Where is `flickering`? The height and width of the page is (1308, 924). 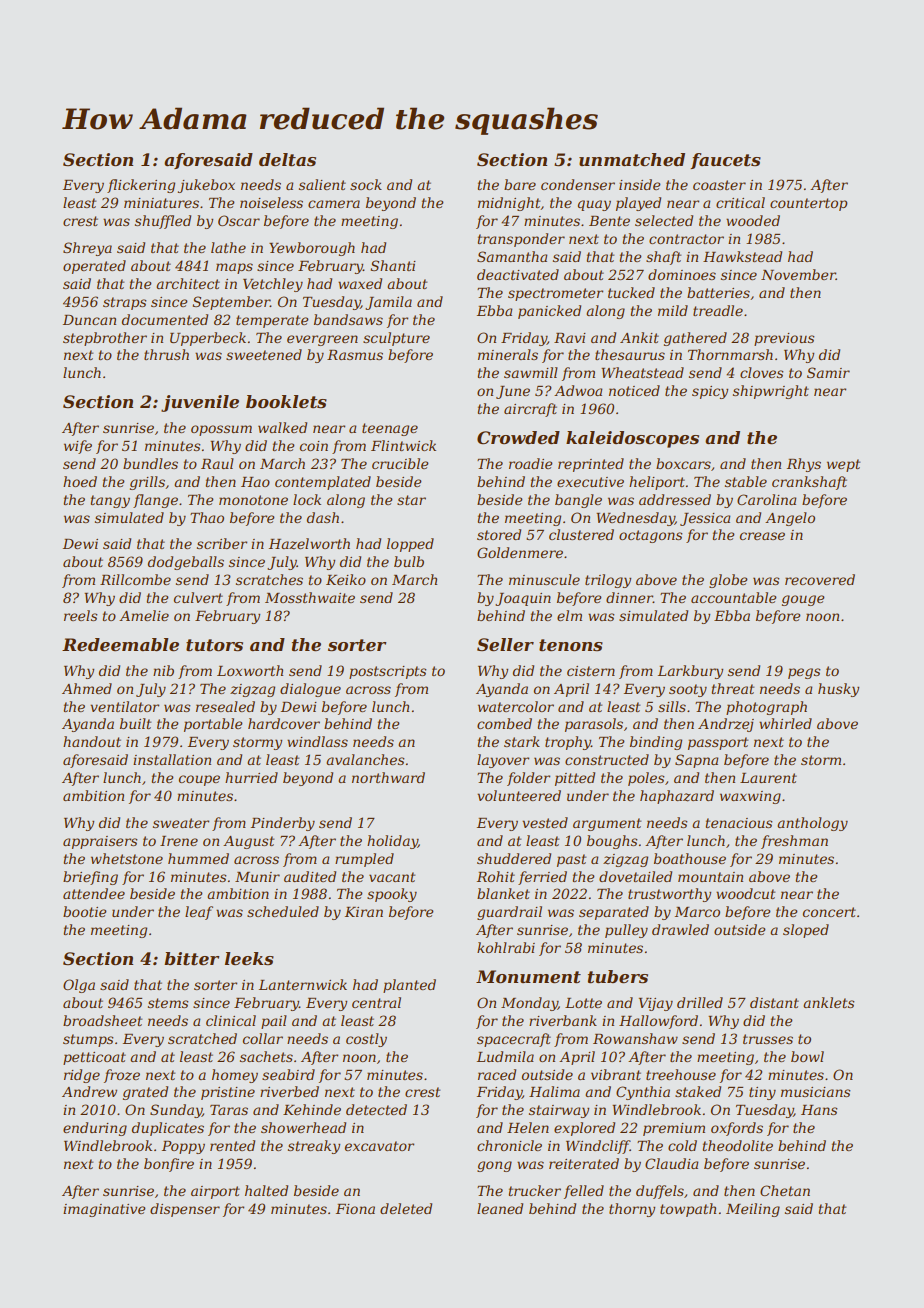 flickering is located at coordinates (141, 186).
